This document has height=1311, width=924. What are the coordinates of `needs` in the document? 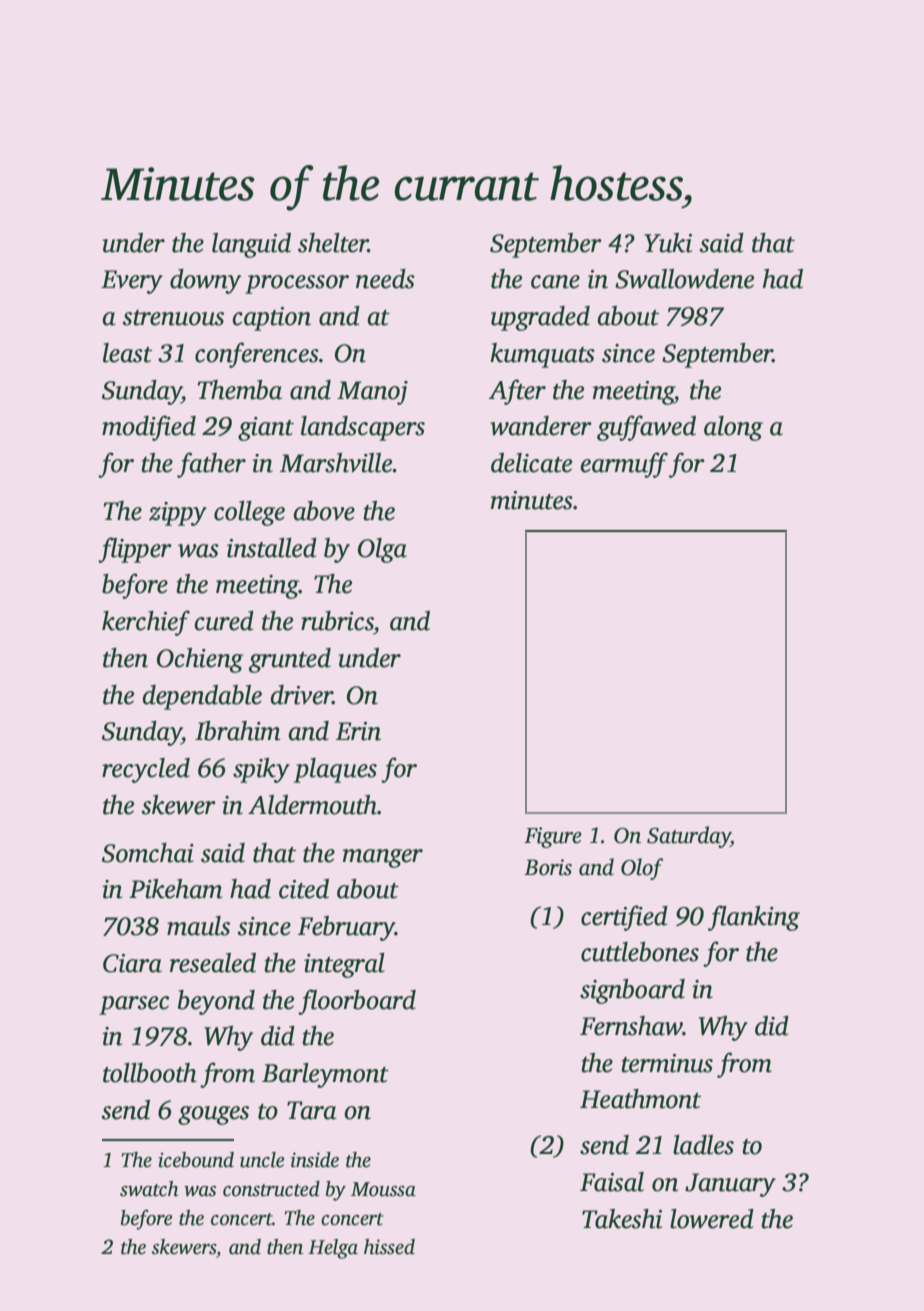 It's located at (385, 279).
